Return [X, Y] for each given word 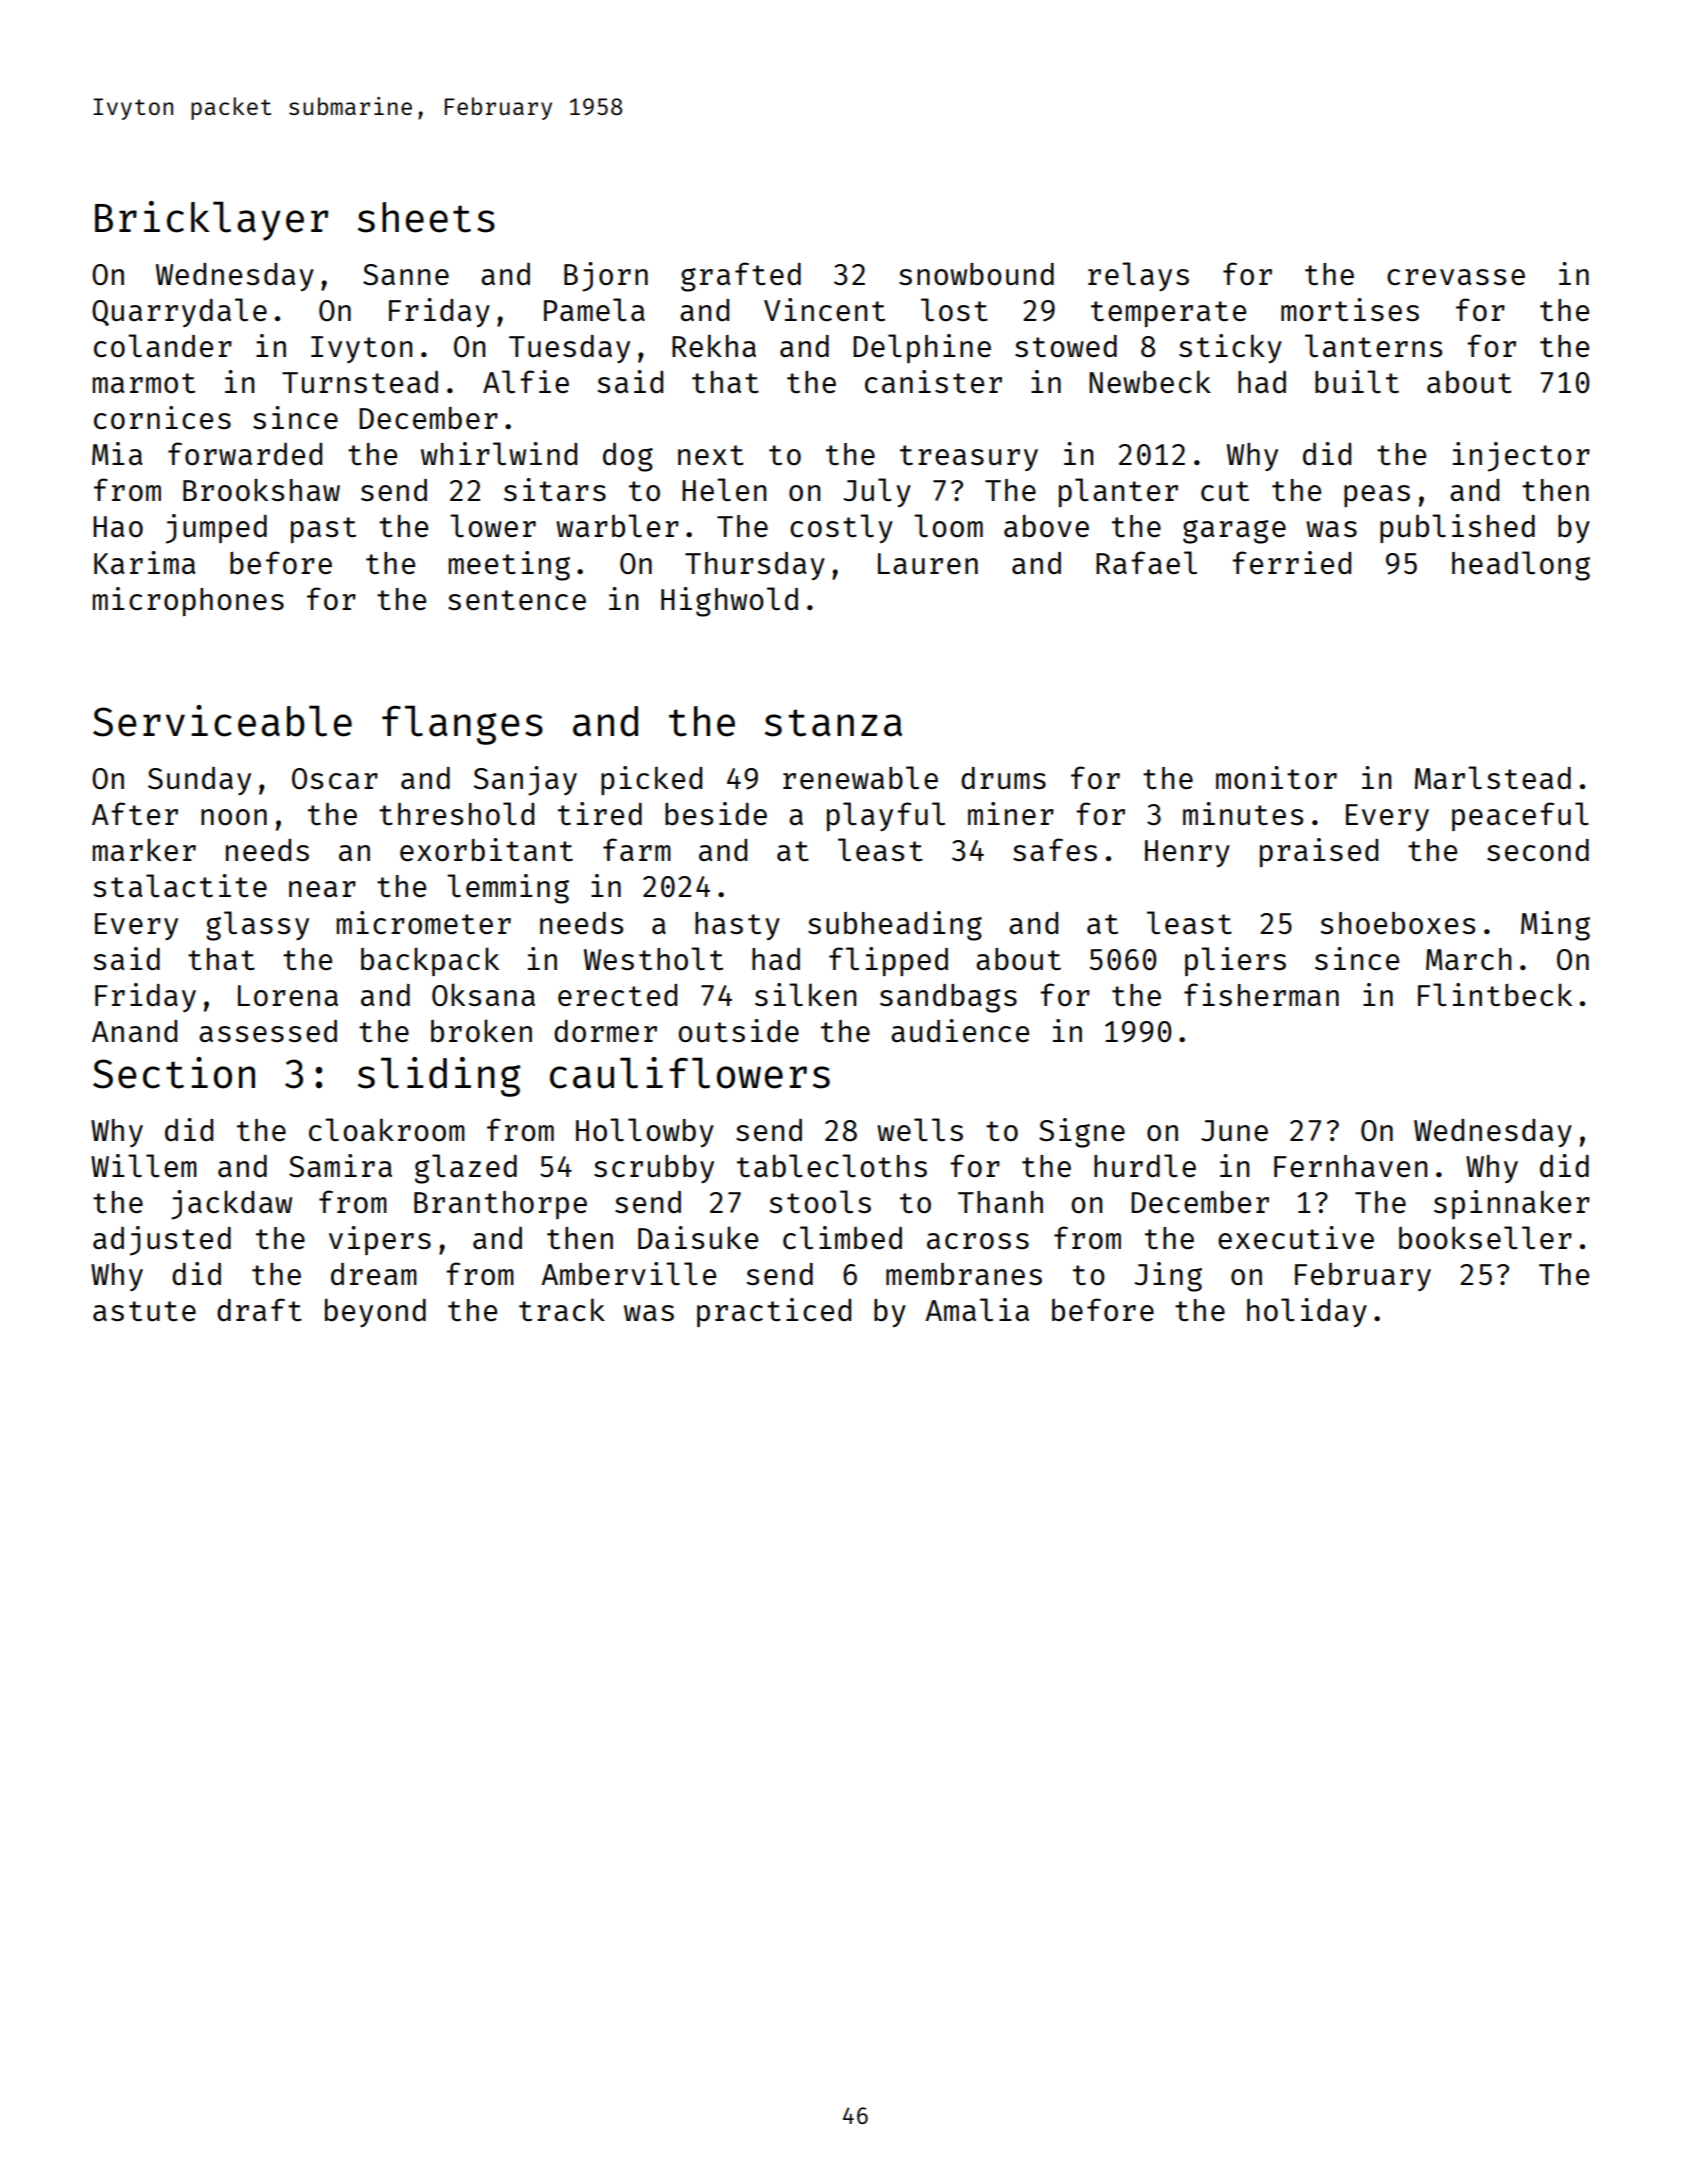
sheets [426, 217]
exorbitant [486, 849]
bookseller [1485, 1238]
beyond [375, 1313]
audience [960, 1030]
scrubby [654, 1169]
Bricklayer [211, 221]
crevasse [1456, 277]
